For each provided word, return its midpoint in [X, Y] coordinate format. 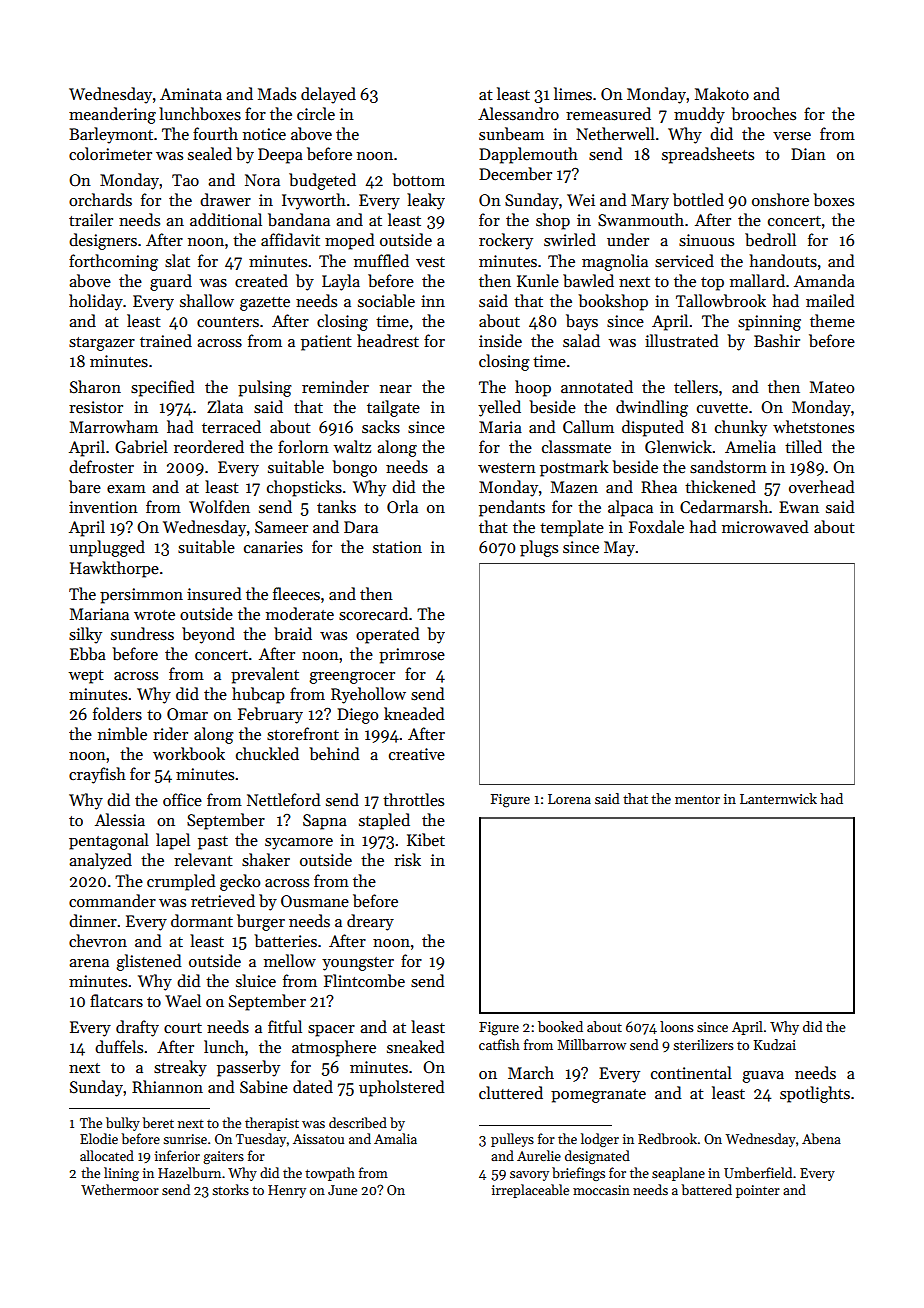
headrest [388, 340]
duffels [119, 1046]
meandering [112, 115]
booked [560, 1026]
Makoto [722, 93]
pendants [512, 508]
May [619, 549]
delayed [328, 95]
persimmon [141, 596]
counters [228, 322]
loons [677, 1026]
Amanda [824, 280]
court [183, 1028]
